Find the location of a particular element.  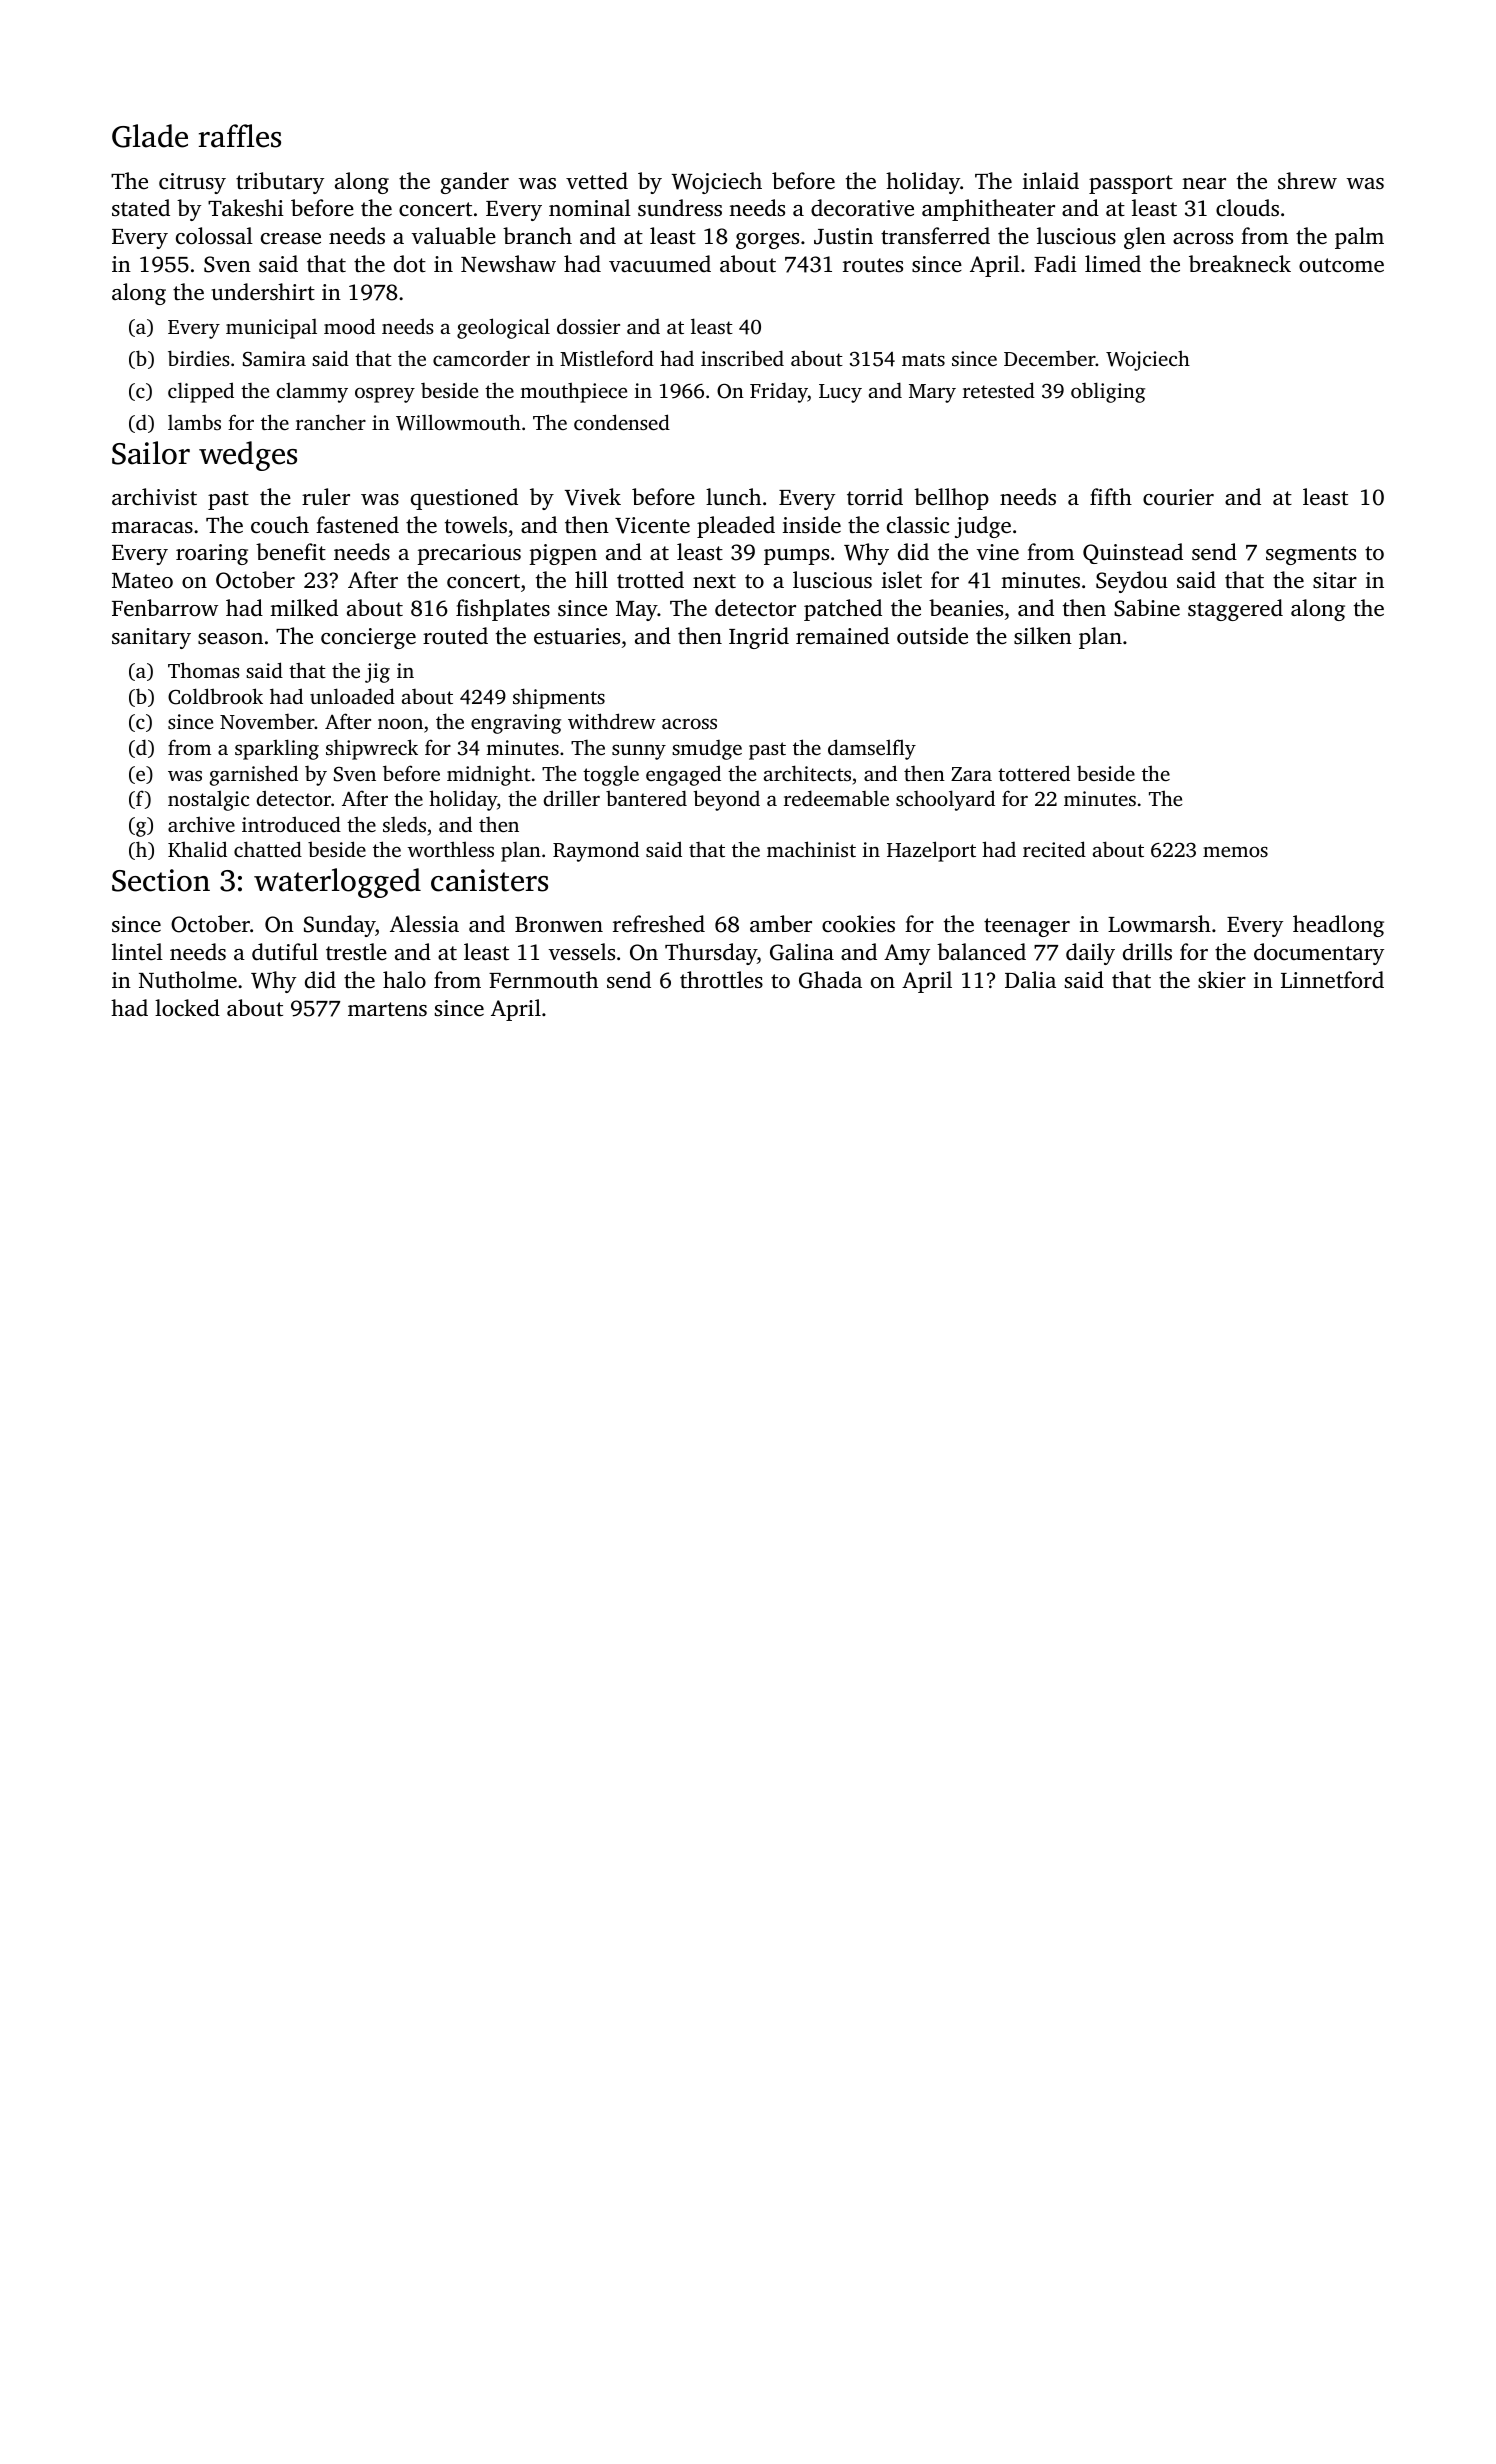

inscribed is located at coordinates (742, 358).
